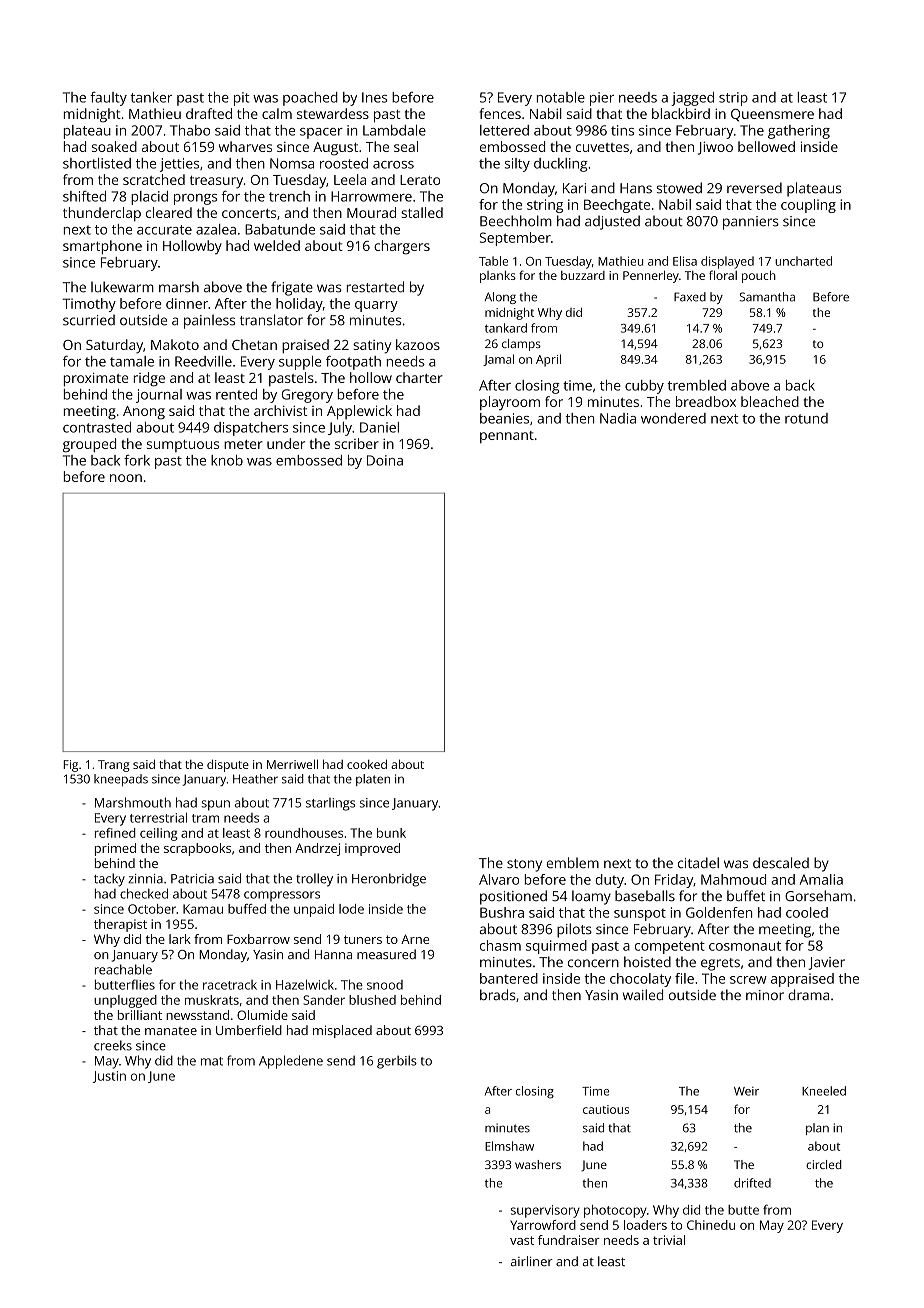 This page has height=1308, width=924. I want to click on rotund, so click(806, 418).
